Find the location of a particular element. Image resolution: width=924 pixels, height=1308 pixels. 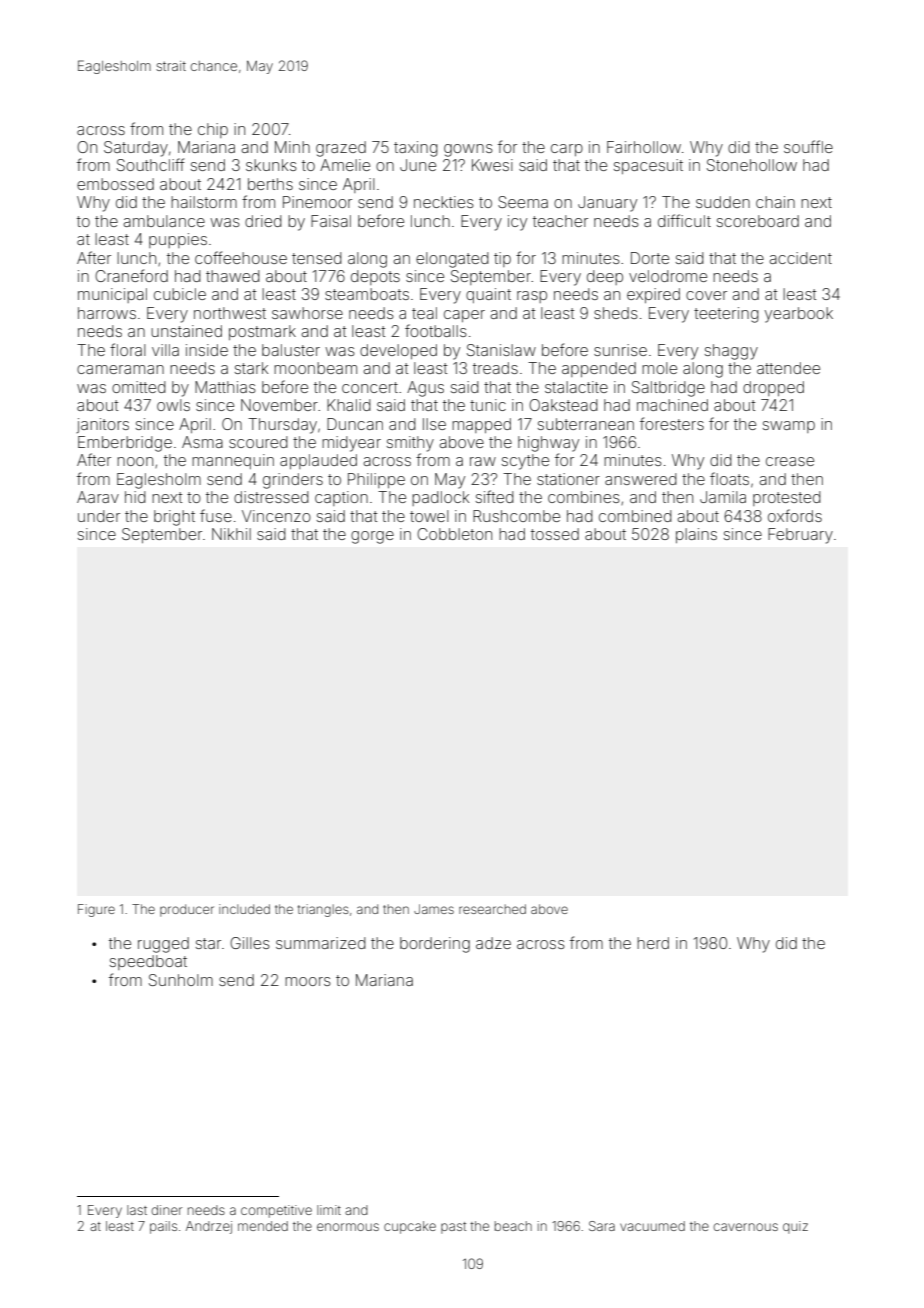

Sara is located at coordinates (602, 1226).
